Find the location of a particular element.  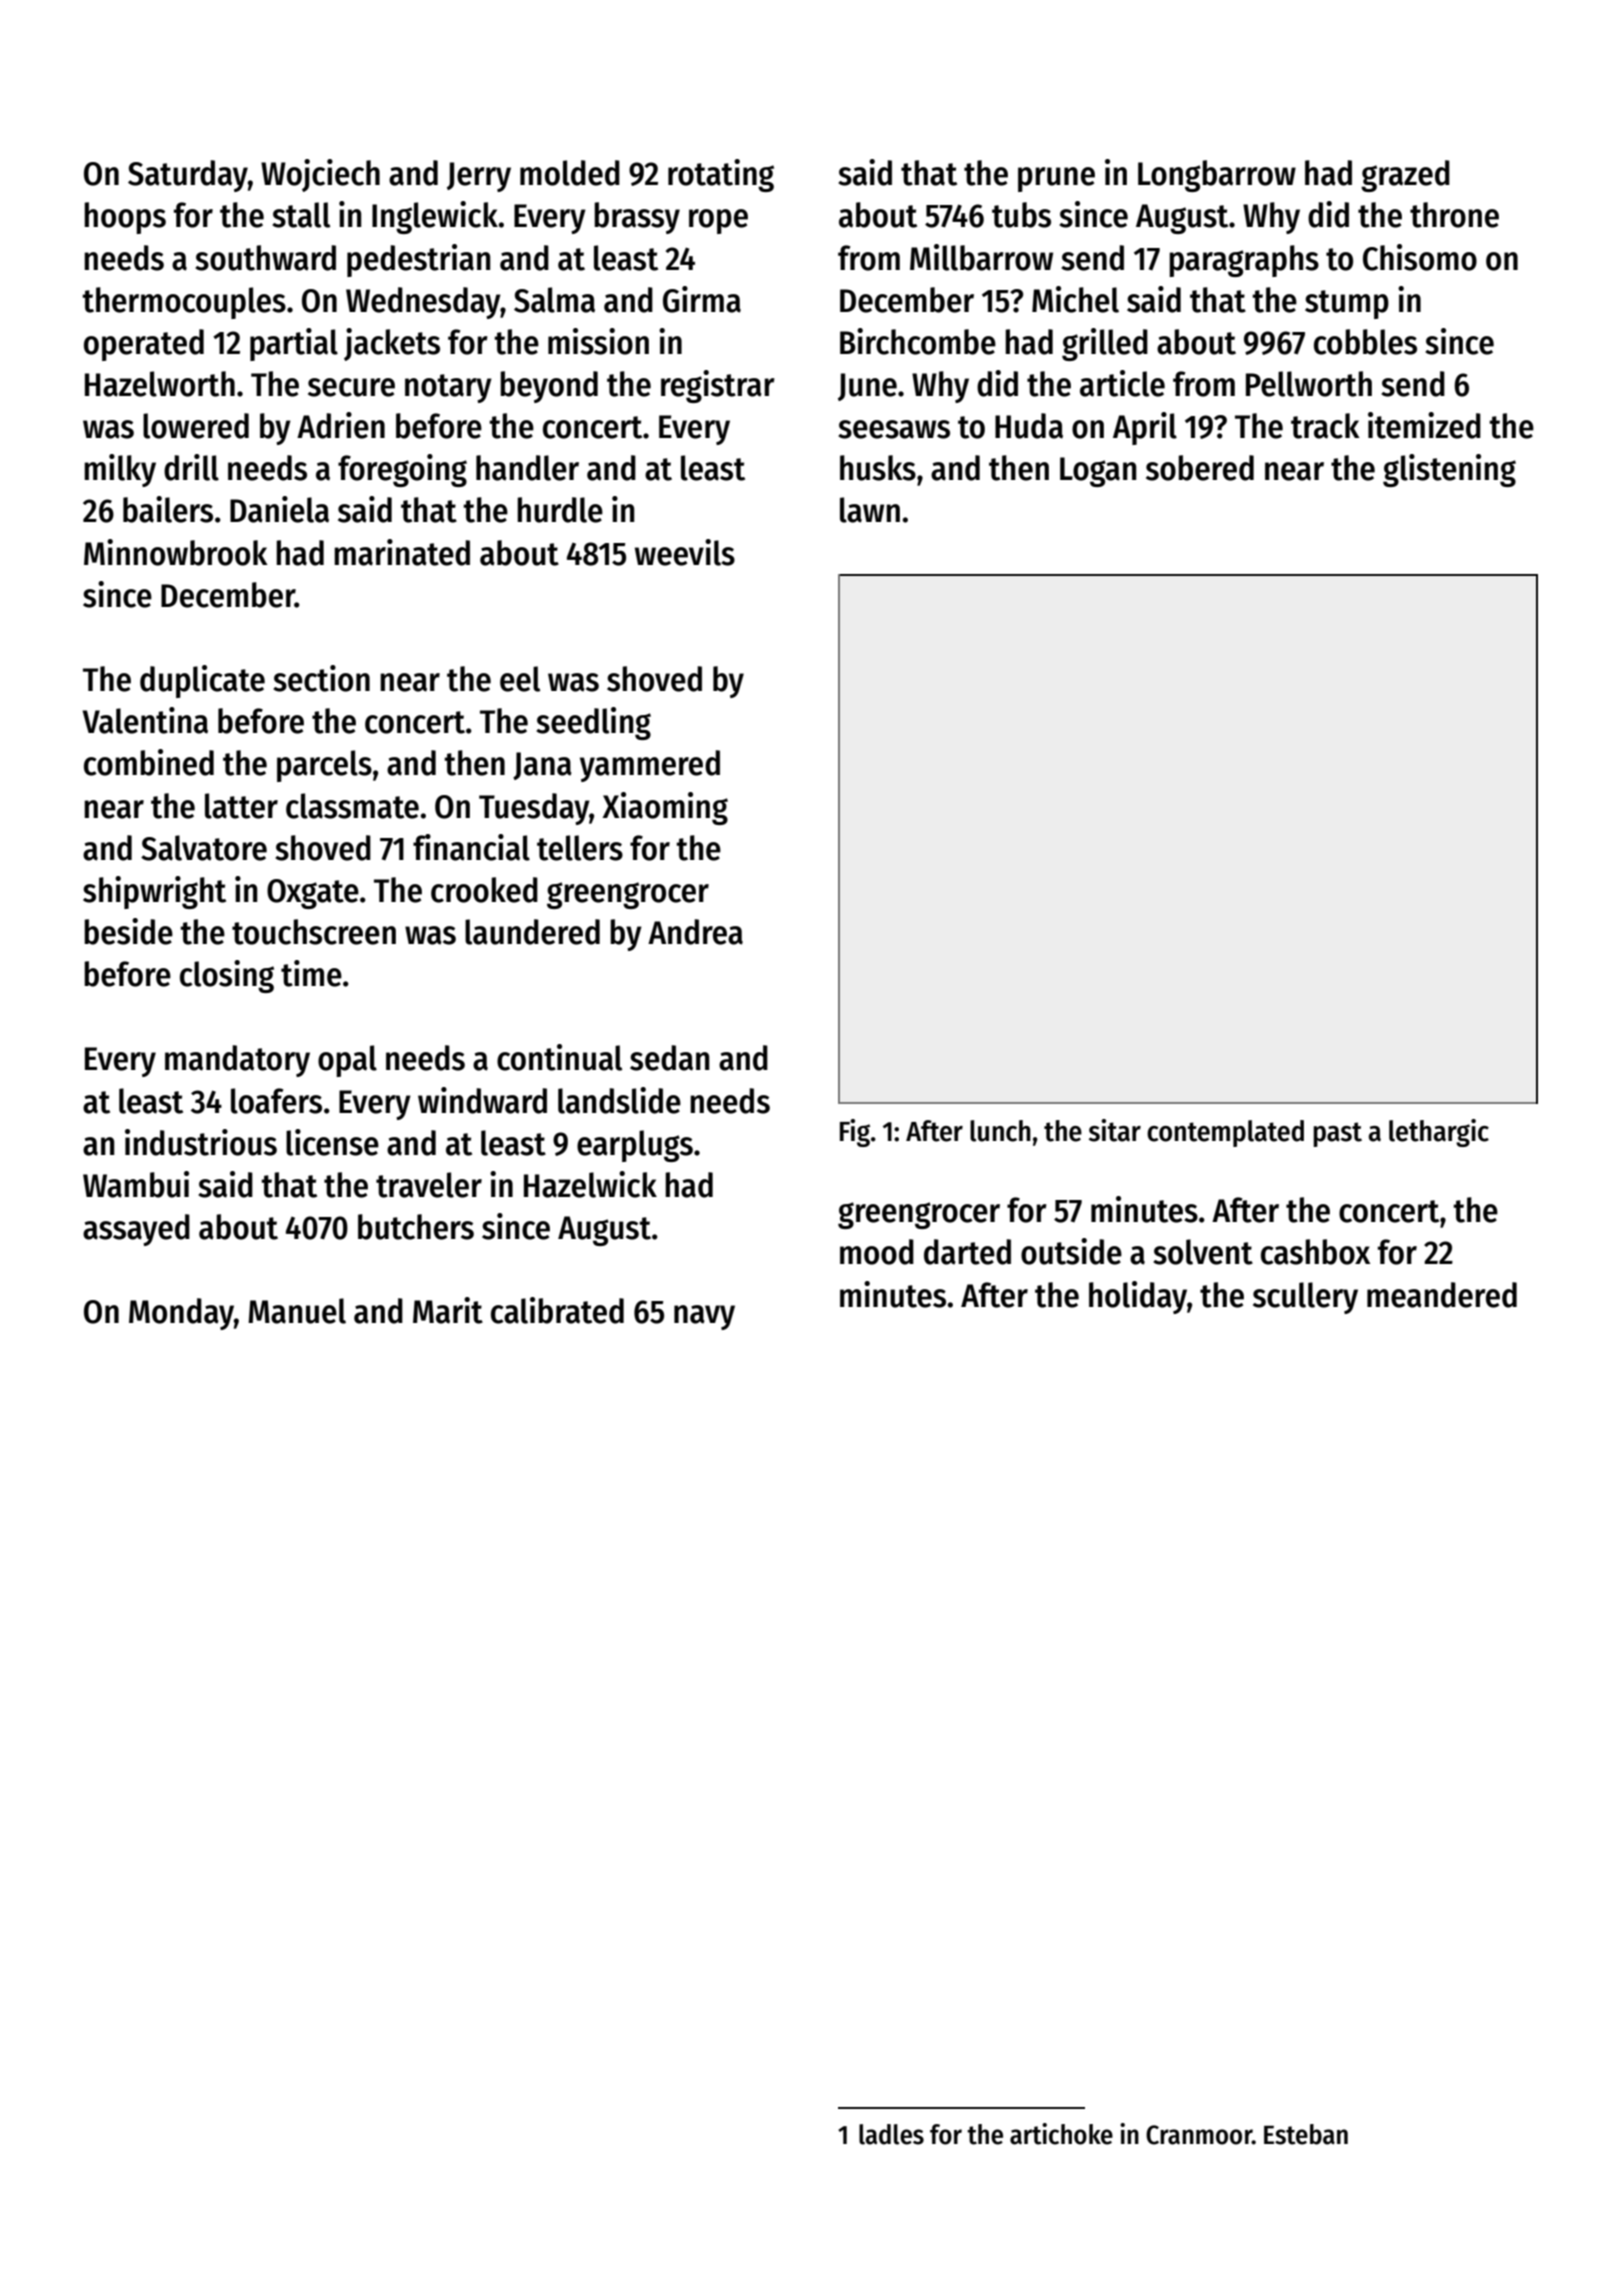

meandered is located at coordinates (1442, 1295).
